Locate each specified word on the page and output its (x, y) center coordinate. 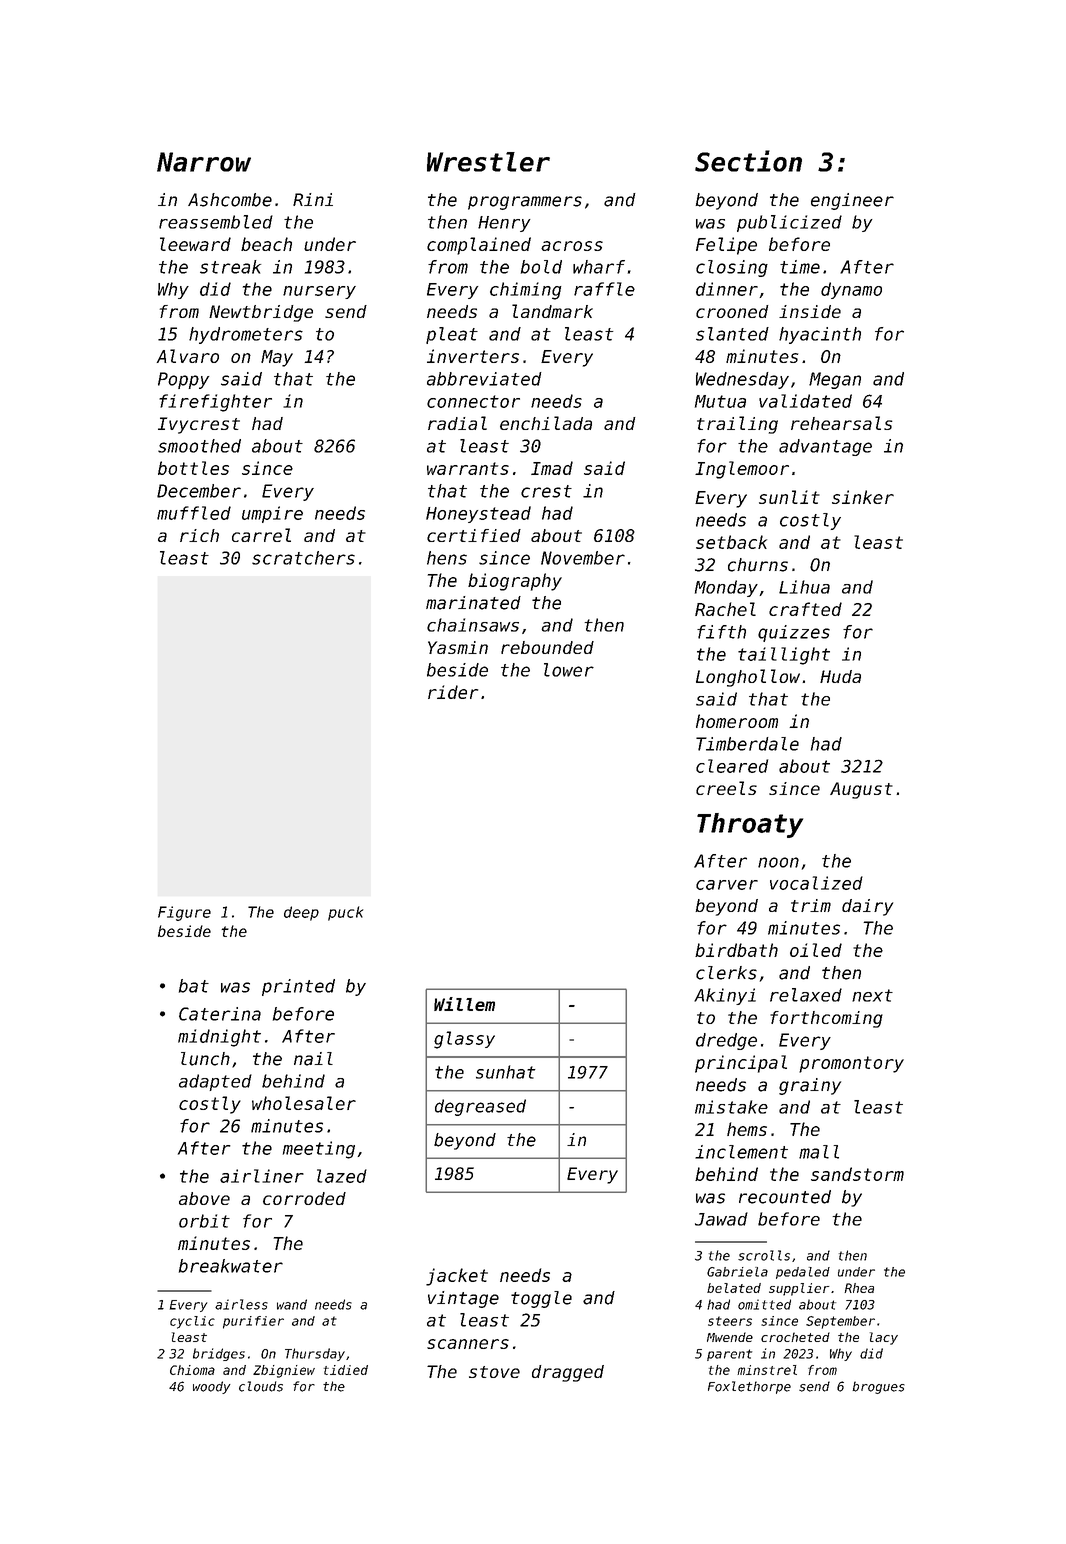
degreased (480, 1107)
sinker (863, 497)
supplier (799, 1289)
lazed (342, 1176)
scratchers (303, 558)
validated (805, 401)
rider (453, 692)
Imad (552, 468)
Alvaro (188, 356)
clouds (261, 1386)
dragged (568, 1373)
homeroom (737, 721)
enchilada (546, 423)
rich (199, 535)
